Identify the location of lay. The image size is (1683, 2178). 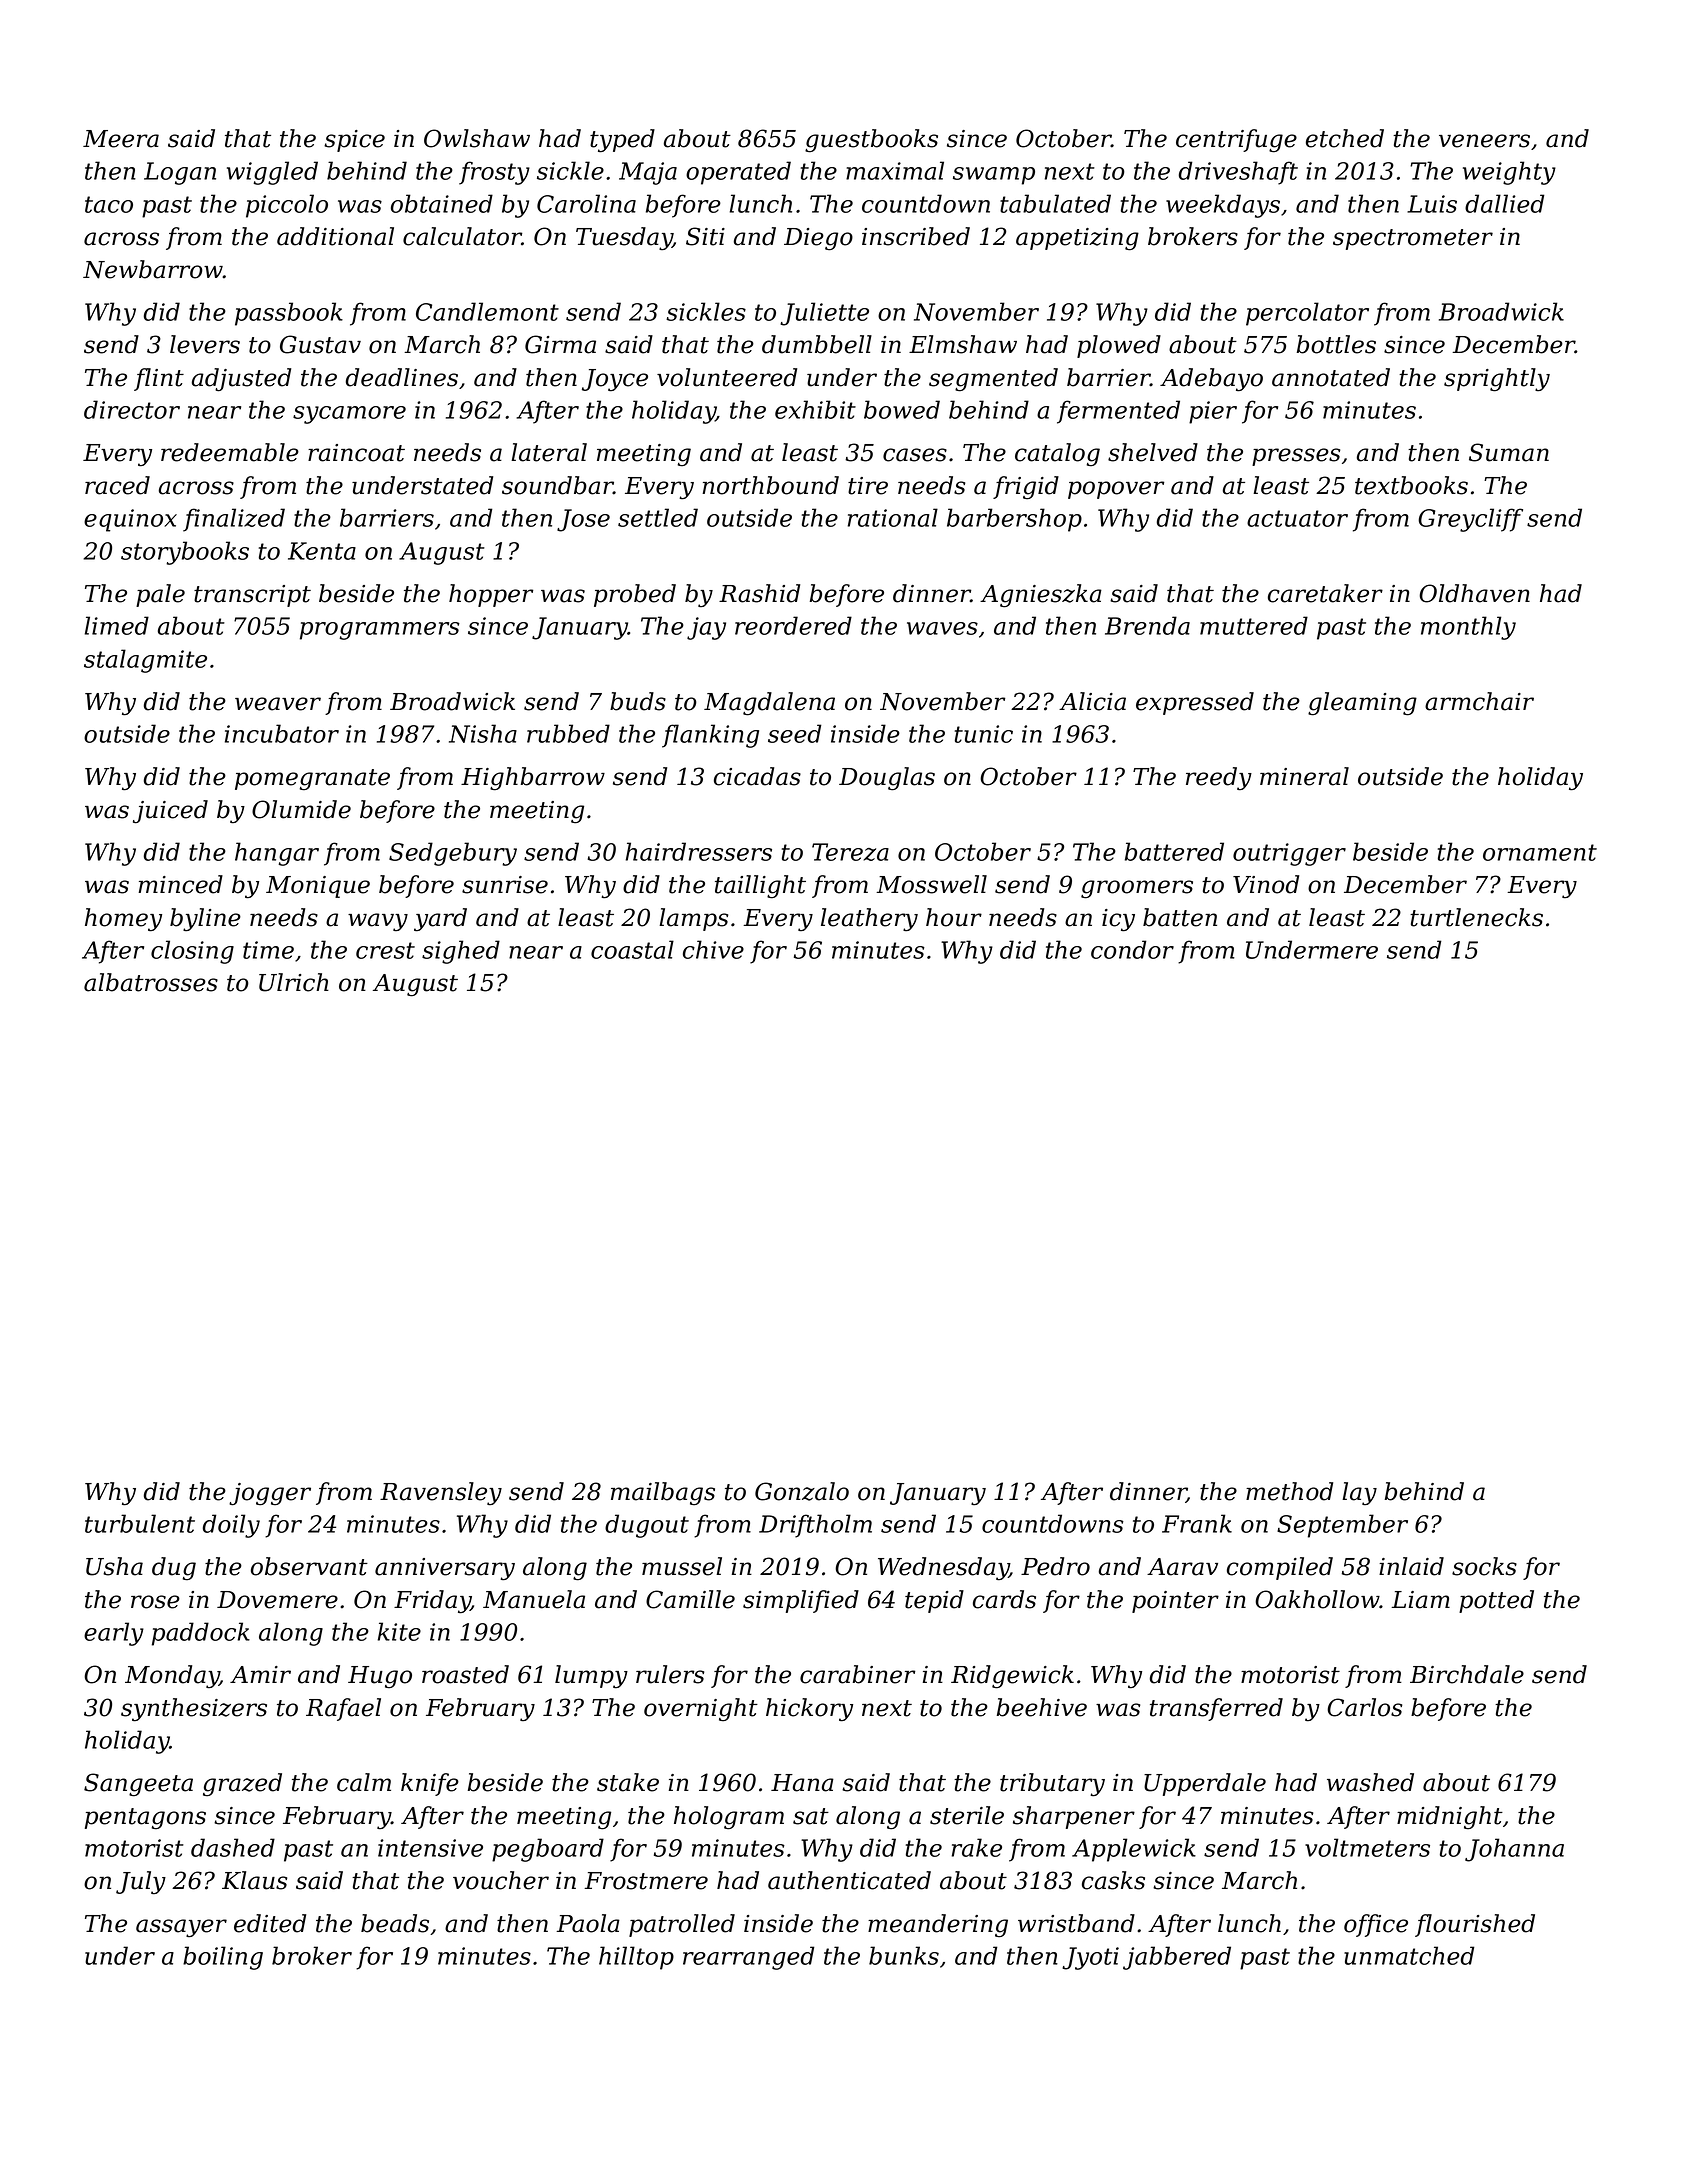
(1359, 1493).
